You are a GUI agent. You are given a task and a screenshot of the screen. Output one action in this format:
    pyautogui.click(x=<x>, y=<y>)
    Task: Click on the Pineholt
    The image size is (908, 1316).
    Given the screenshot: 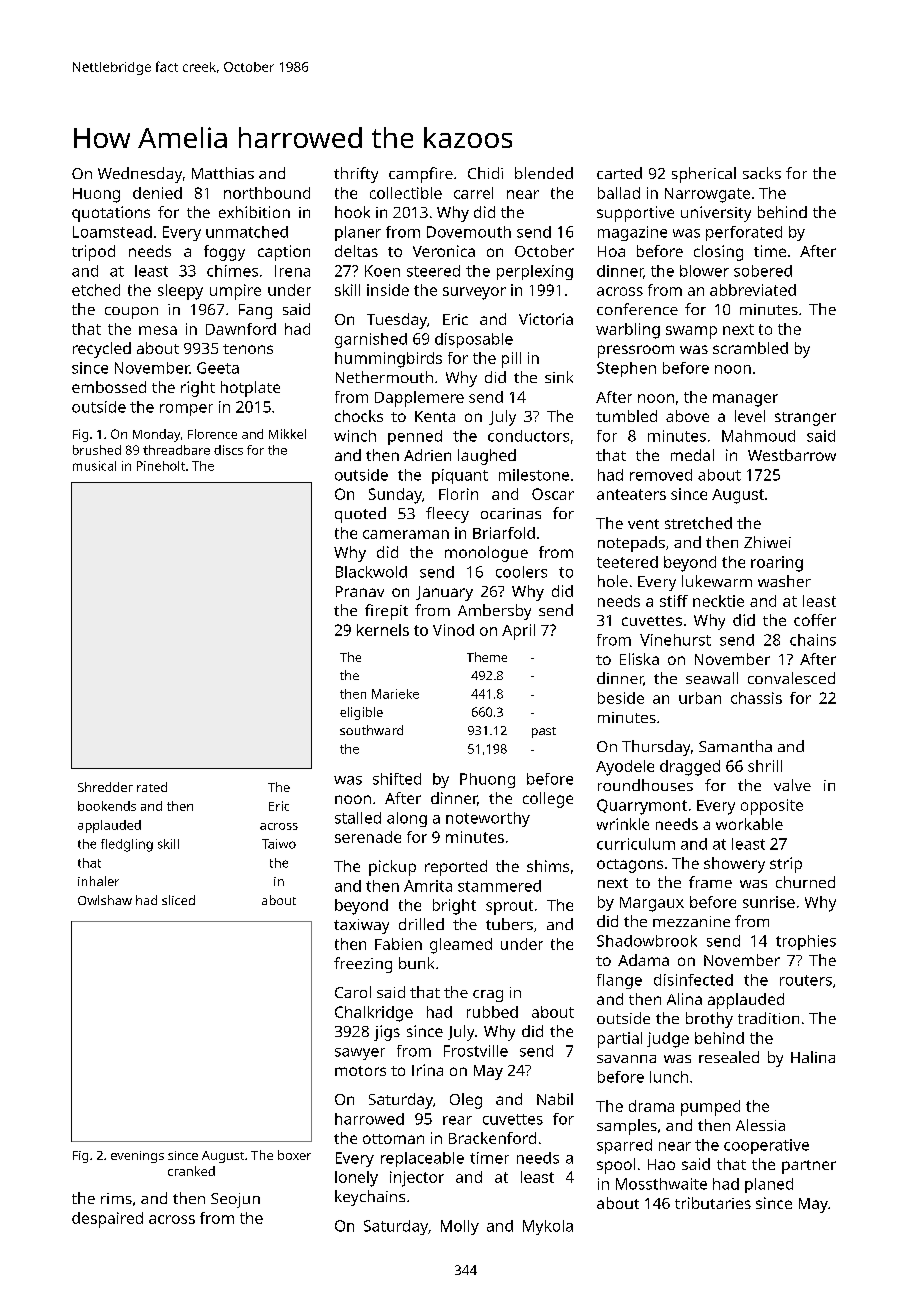 What is the action you would take?
    pyautogui.click(x=161, y=466)
